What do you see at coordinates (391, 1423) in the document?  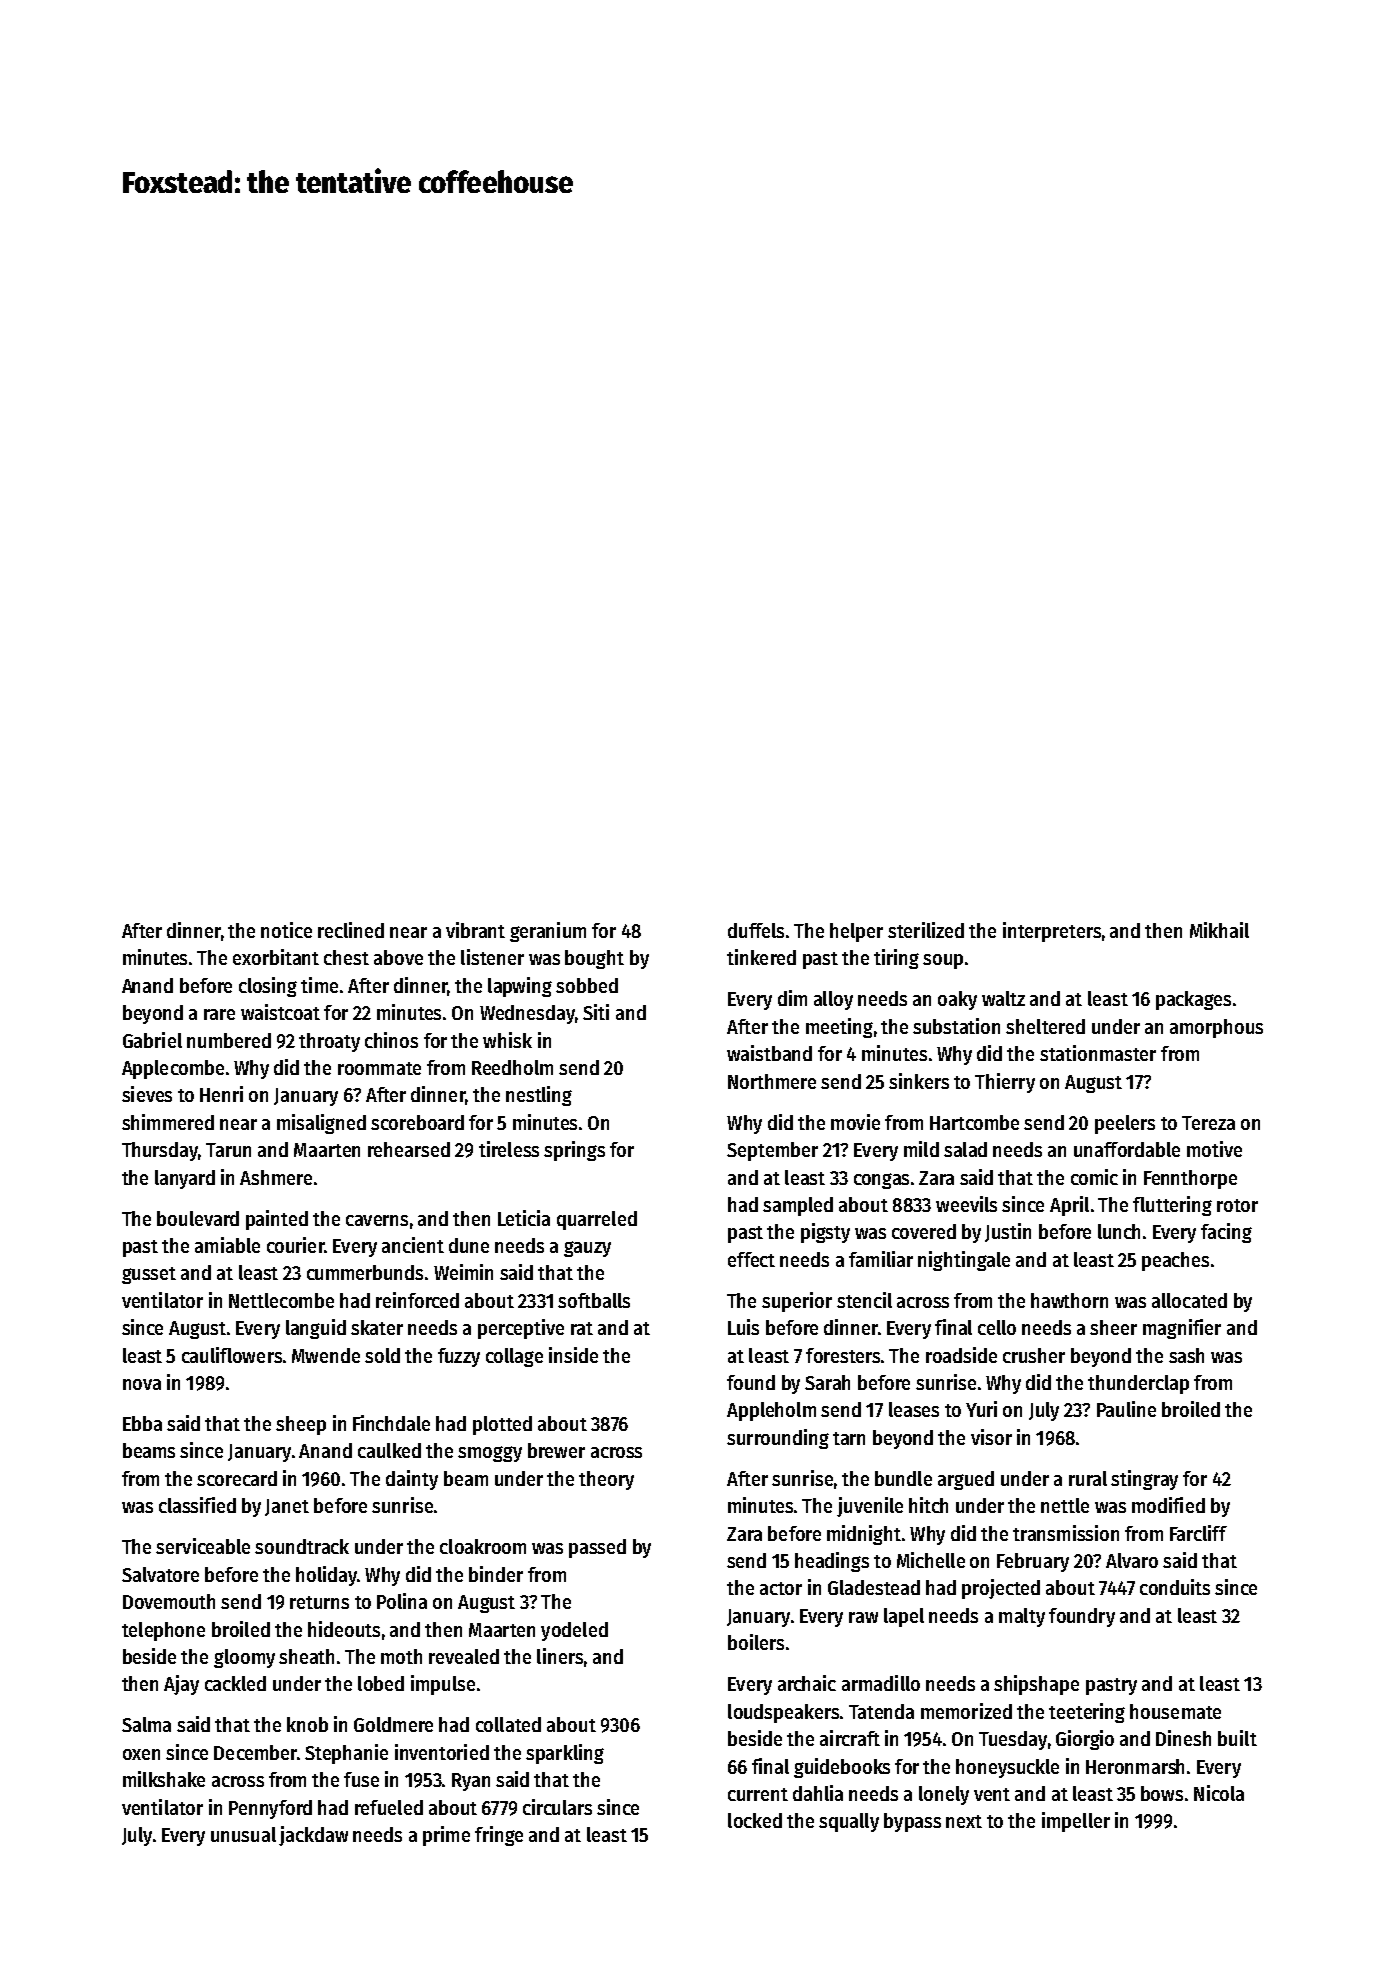 I see `Finchdale` at bounding box center [391, 1423].
